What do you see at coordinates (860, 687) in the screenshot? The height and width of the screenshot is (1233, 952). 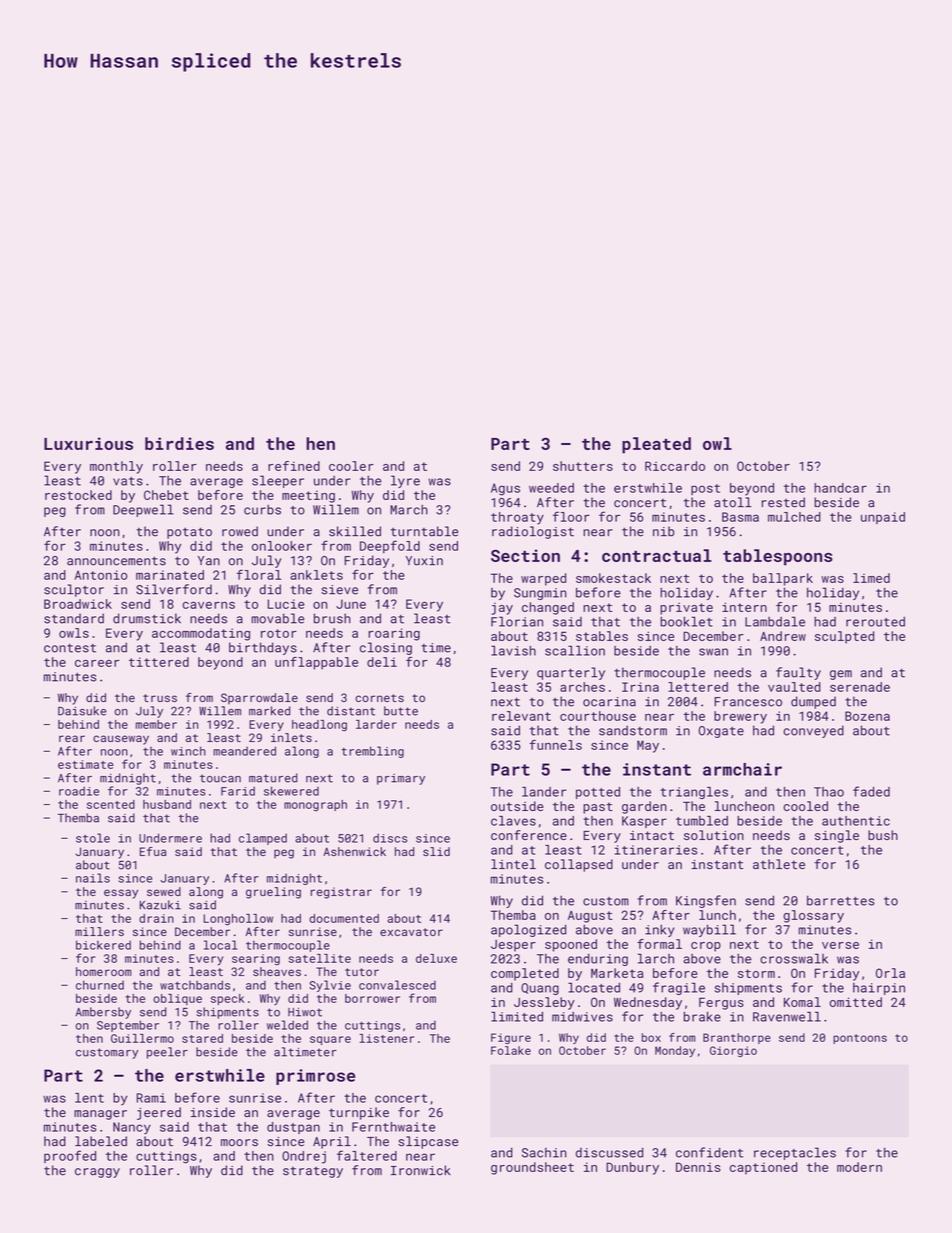 I see `serenade` at bounding box center [860, 687].
